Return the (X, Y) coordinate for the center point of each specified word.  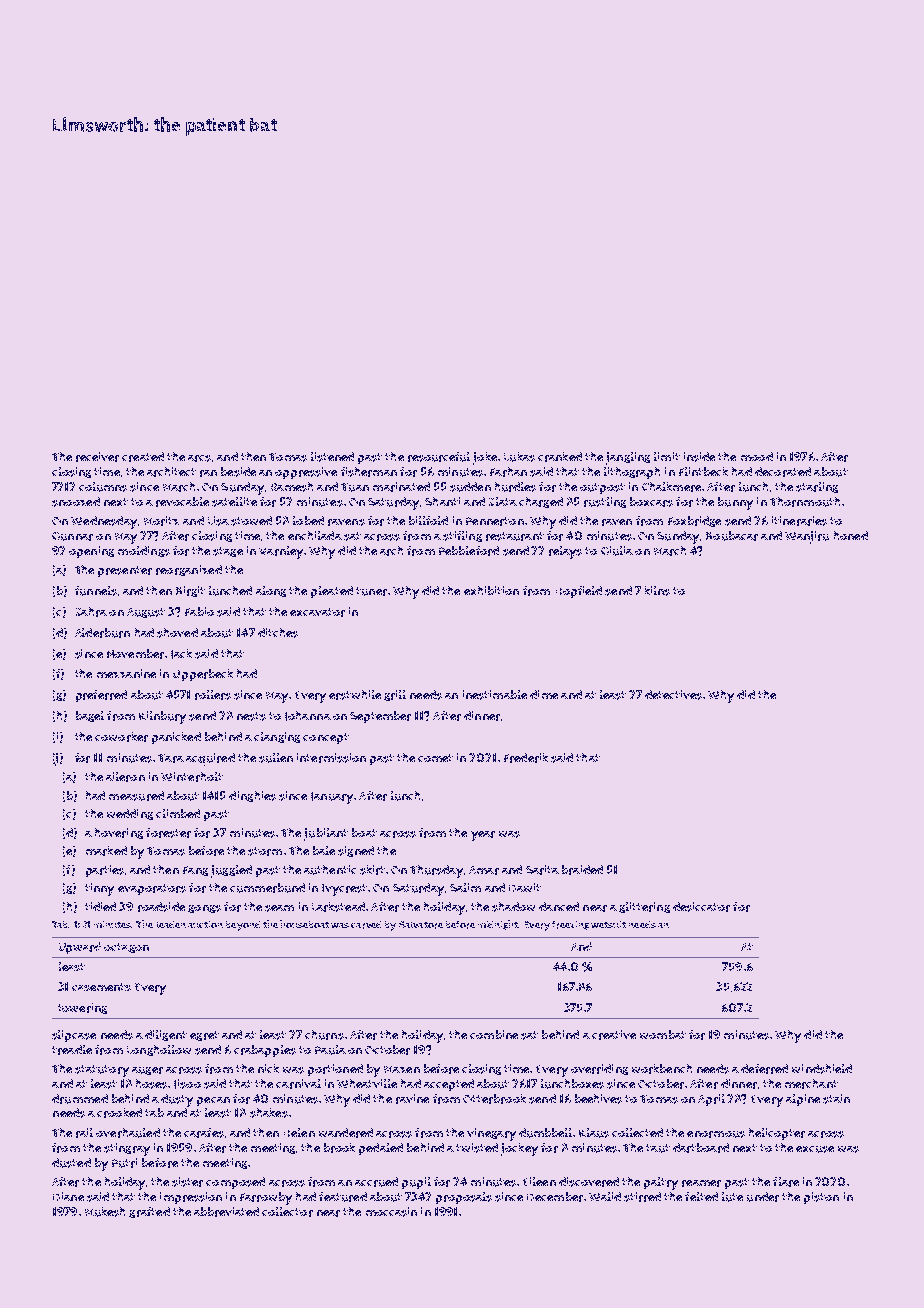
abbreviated (226, 1212)
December (555, 1197)
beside (238, 472)
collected (637, 1132)
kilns (657, 591)
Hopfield (579, 592)
